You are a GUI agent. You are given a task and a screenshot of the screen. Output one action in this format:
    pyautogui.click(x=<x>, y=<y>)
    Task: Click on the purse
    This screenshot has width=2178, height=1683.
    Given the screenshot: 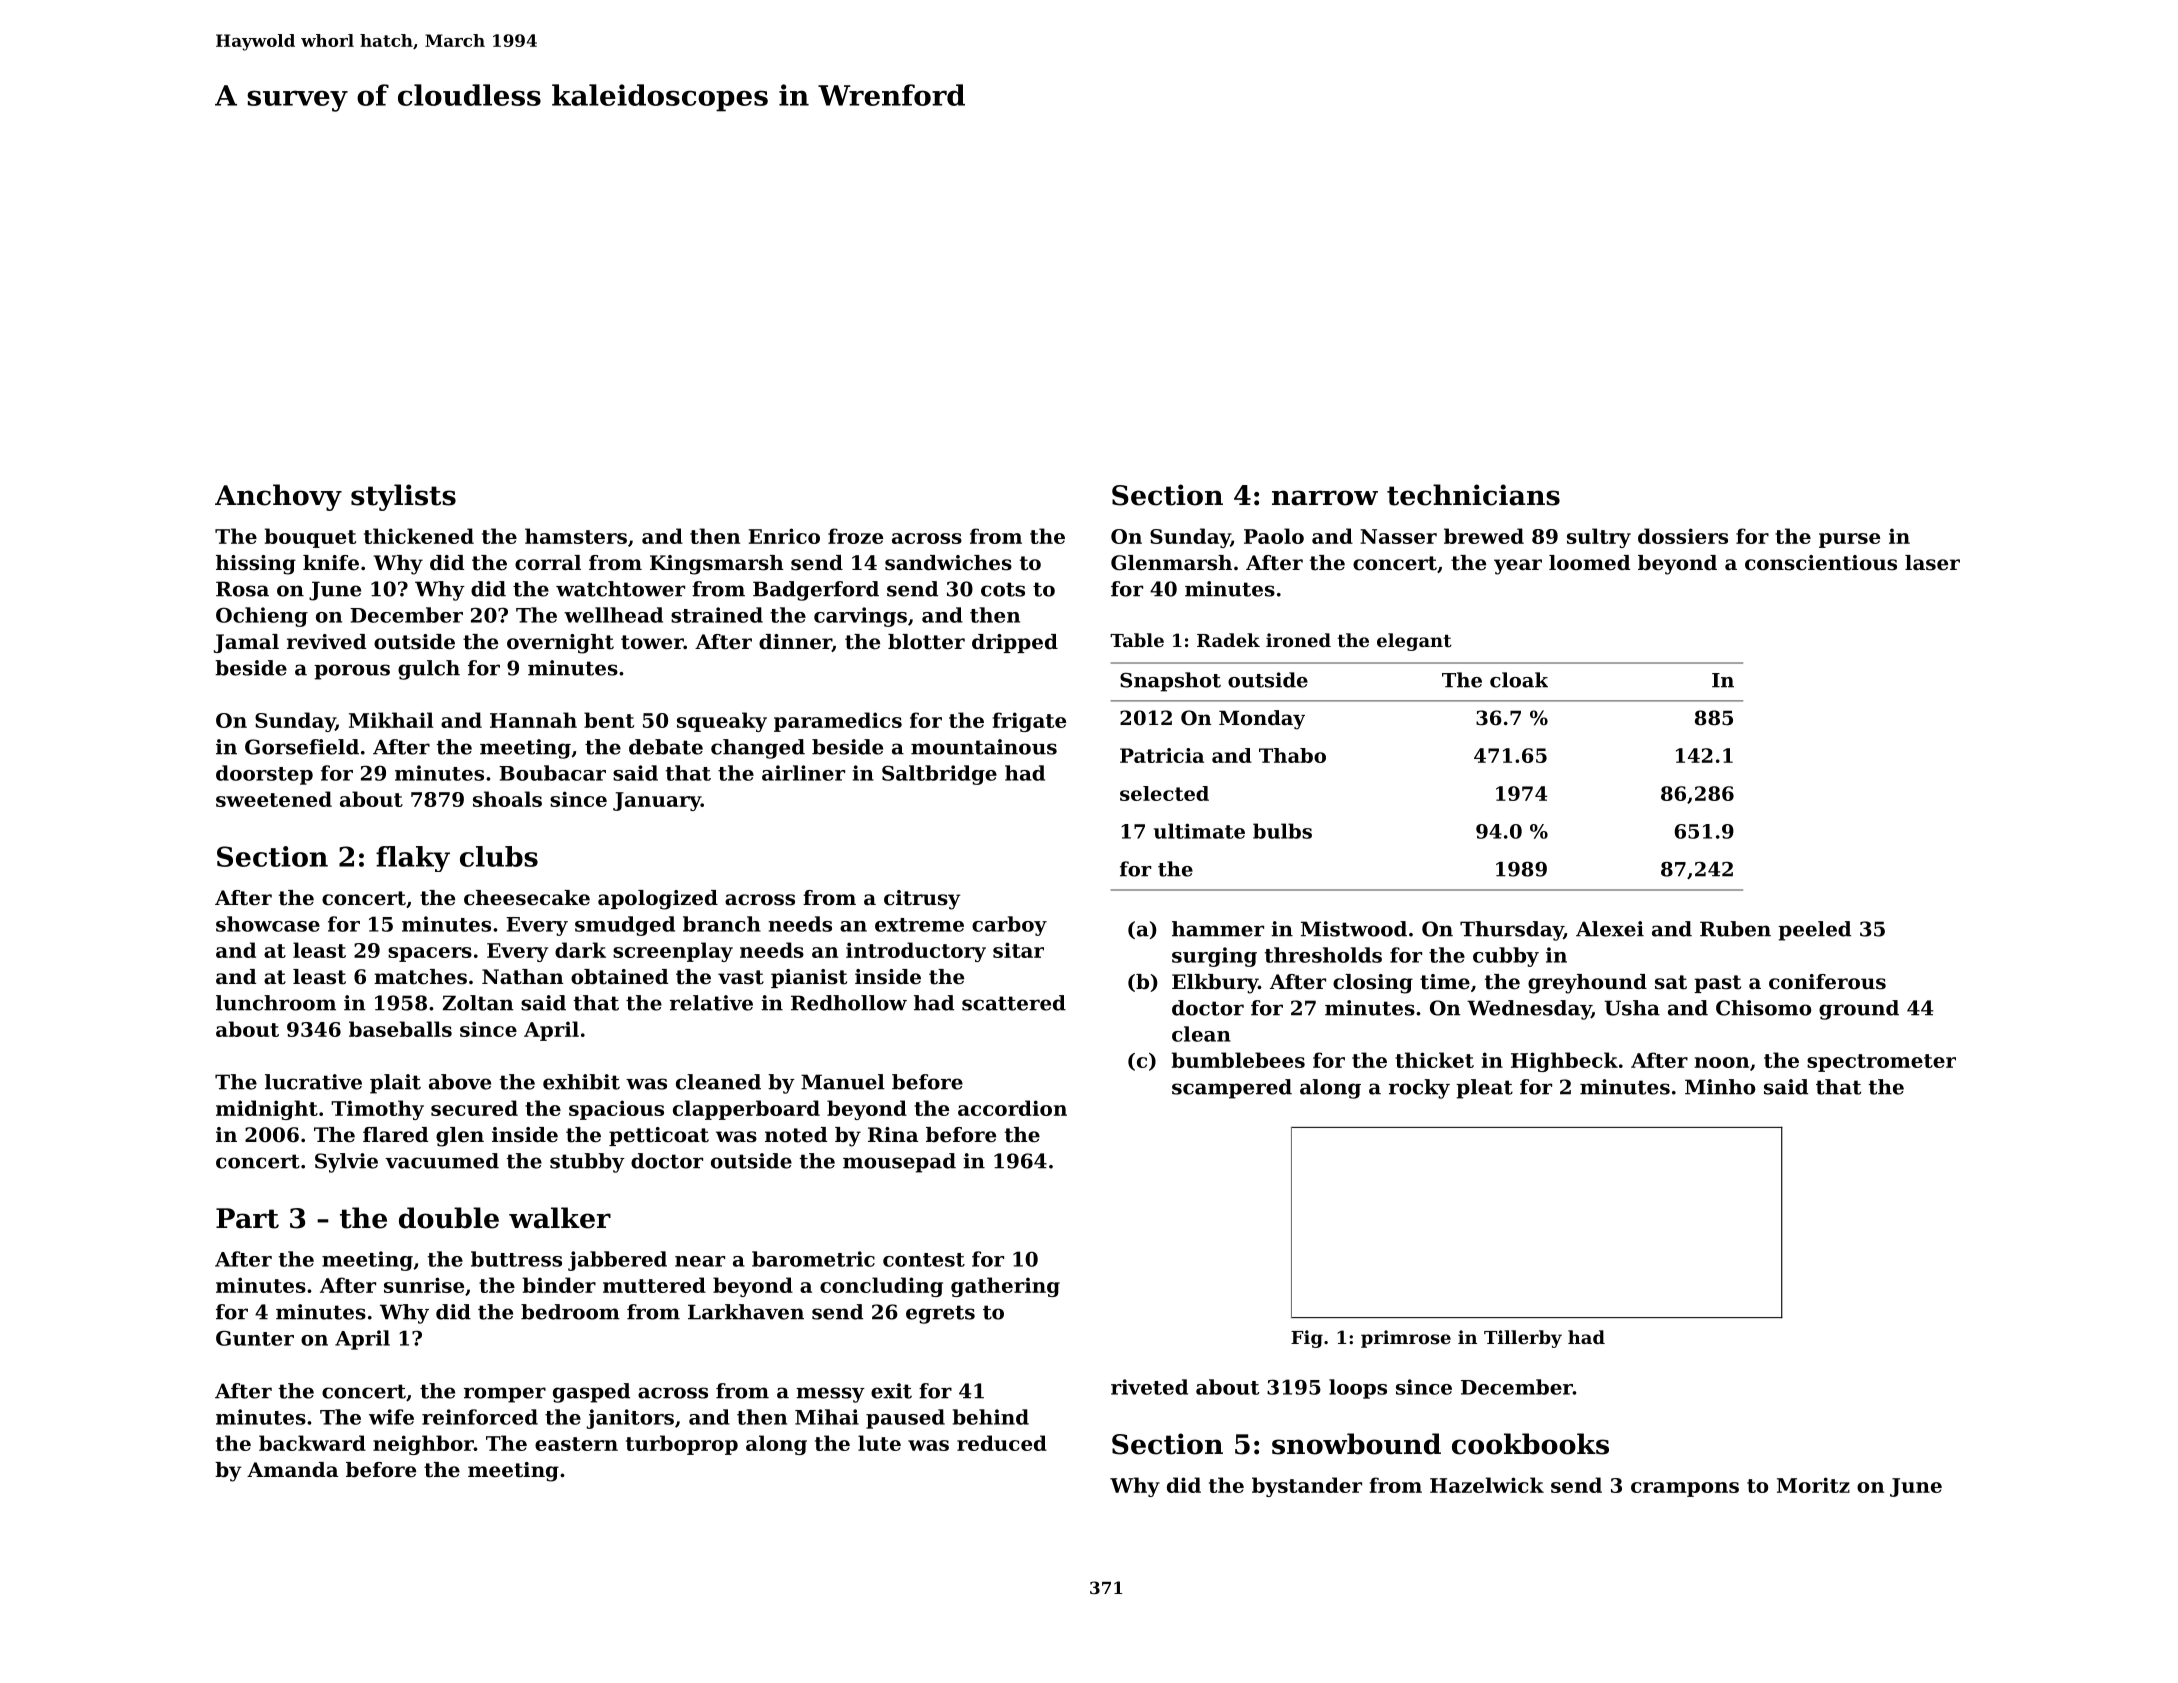 What is the action you would take?
    pyautogui.click(x=1849, y=540)
